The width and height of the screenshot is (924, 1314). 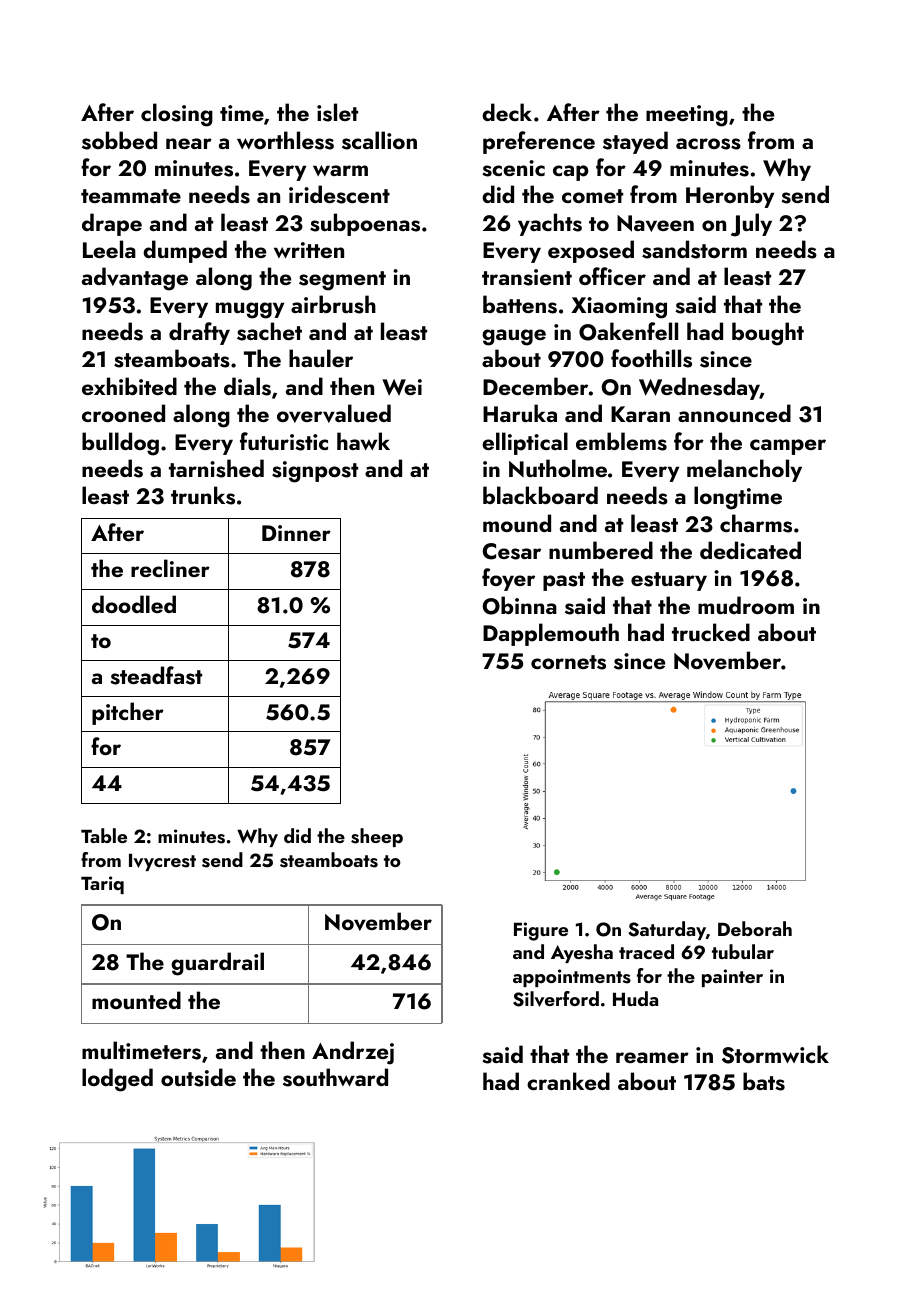 I want to click on cranked, so click(x=568, y=1081).
